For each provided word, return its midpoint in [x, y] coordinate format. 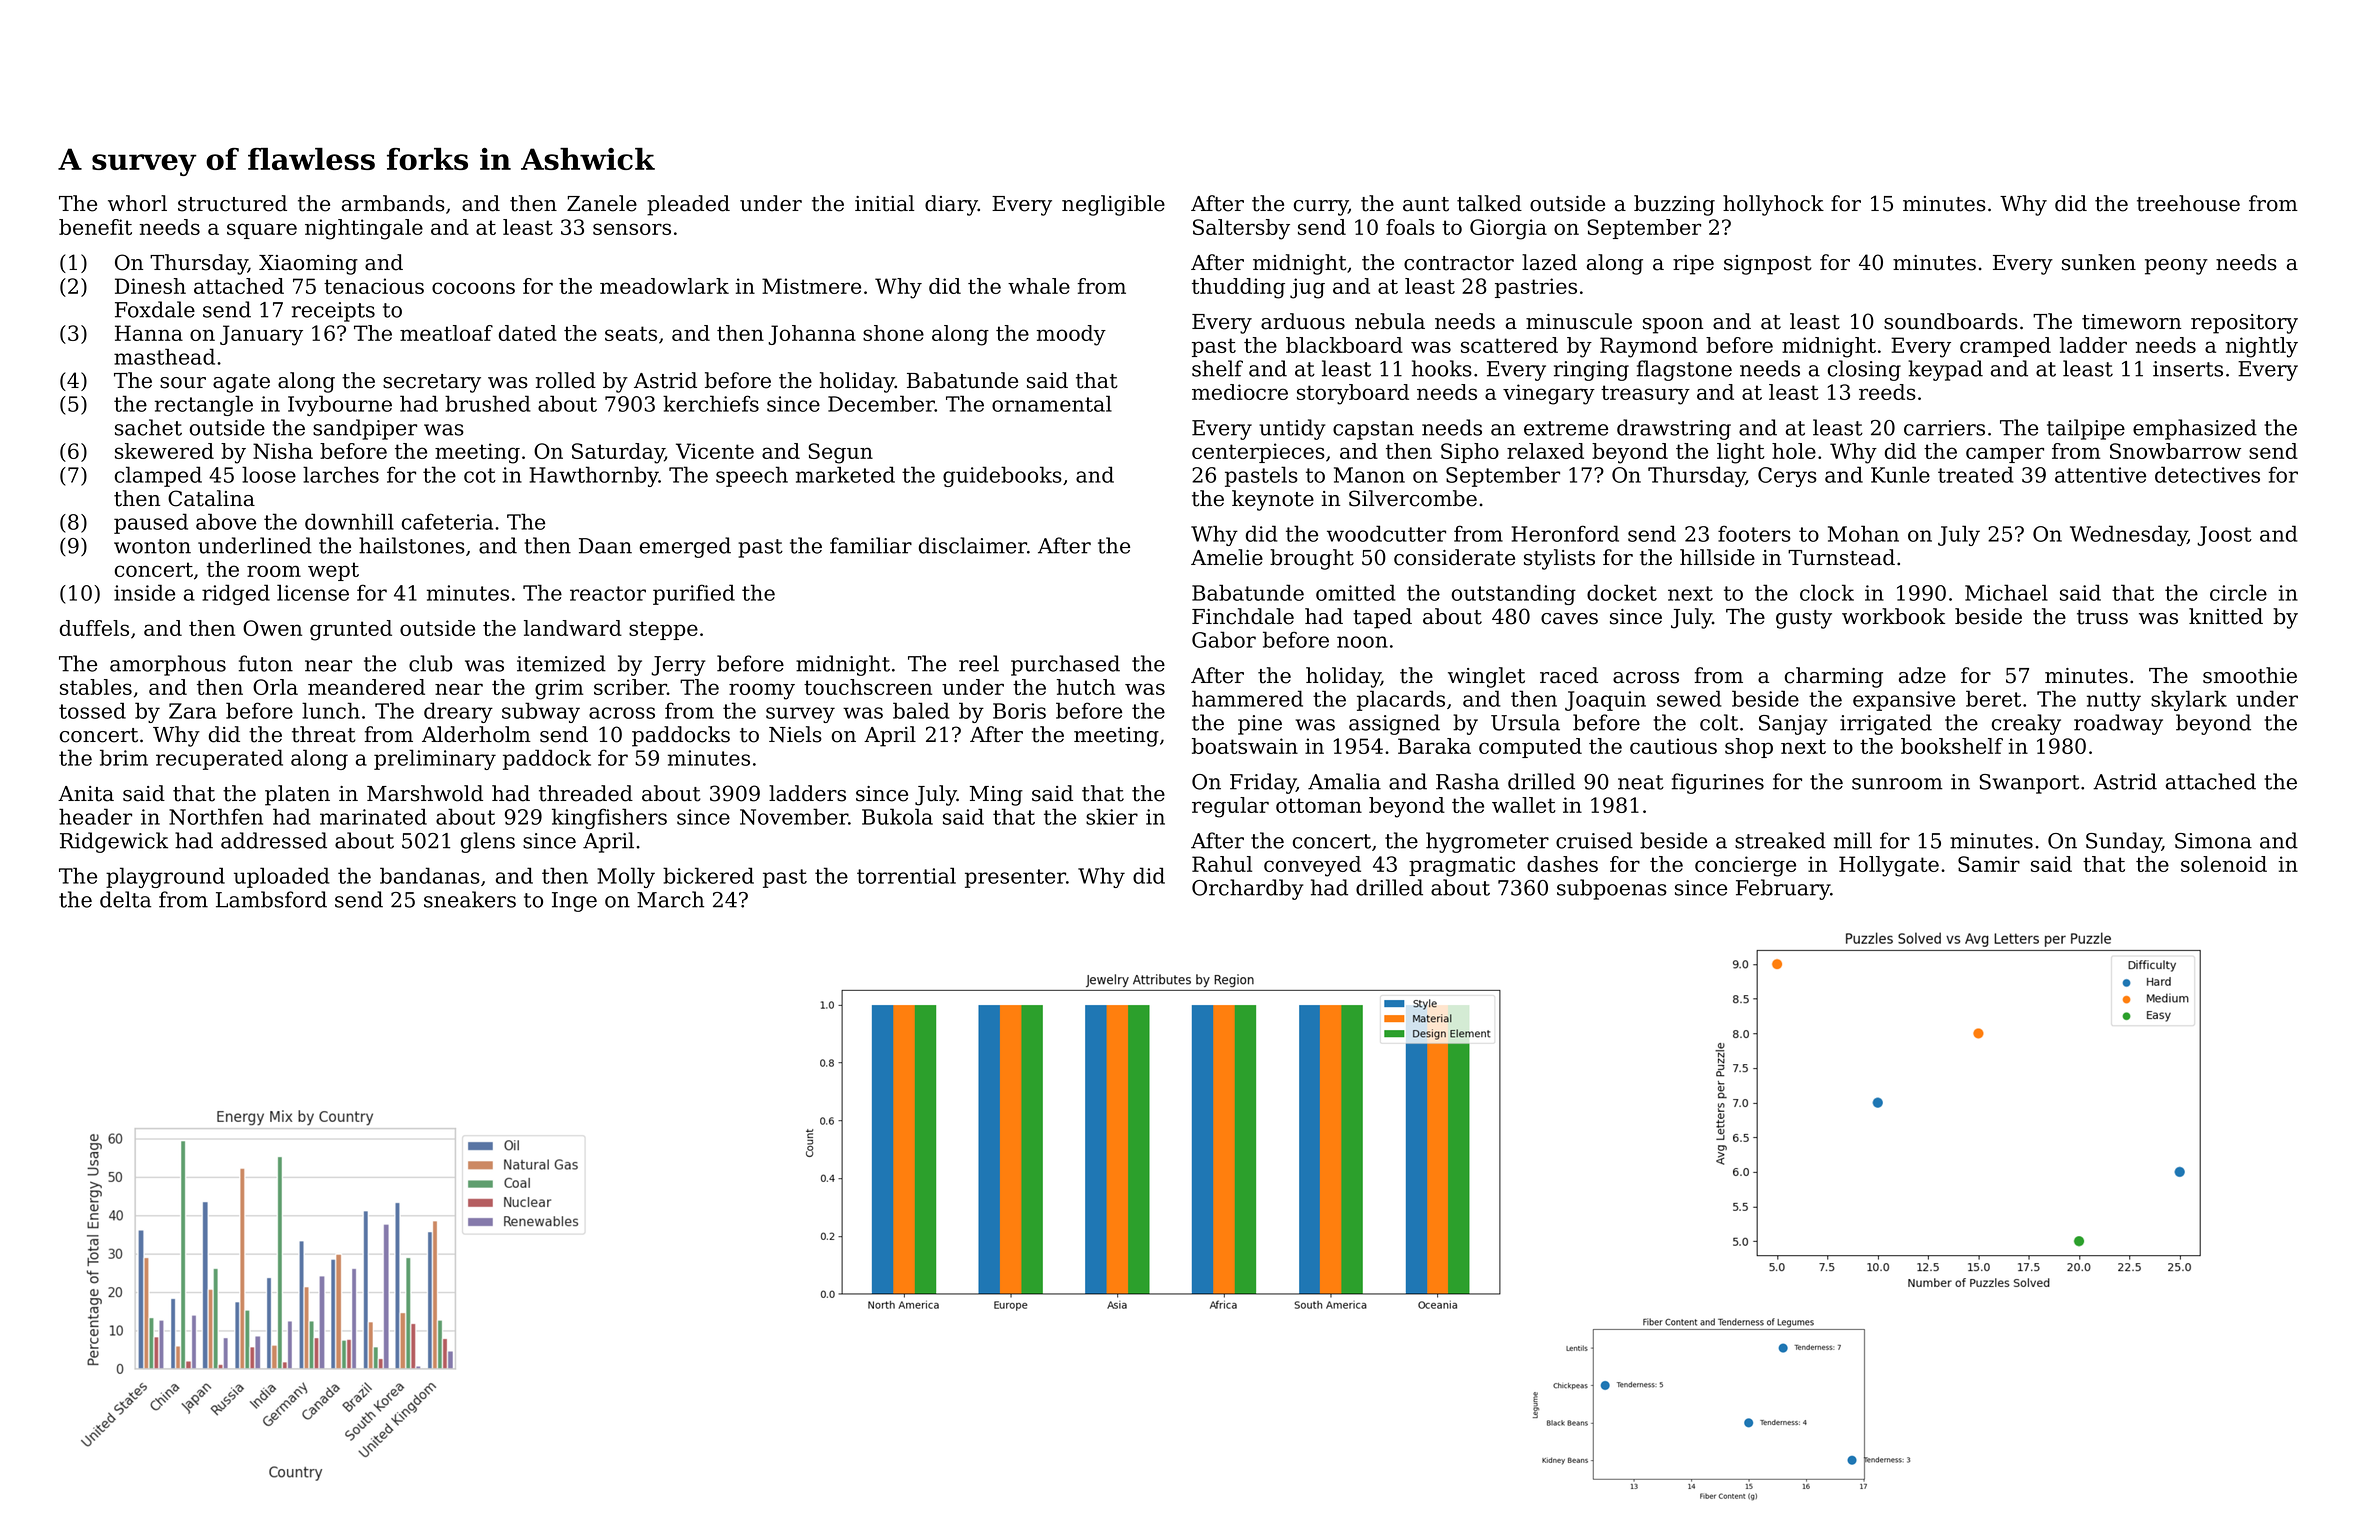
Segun [840, 453]
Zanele [602, 203]
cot [480, 475]
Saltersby [1241, 229]
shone [893, 333]
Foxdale [155, 309]
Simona [2213, 841]
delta [125, 899]
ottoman [1319, 805]
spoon [1673, 326]
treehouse [2188, 203]
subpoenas [1612, 889]
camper [2005, 455]
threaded [586, 793]
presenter [1015, 878]
